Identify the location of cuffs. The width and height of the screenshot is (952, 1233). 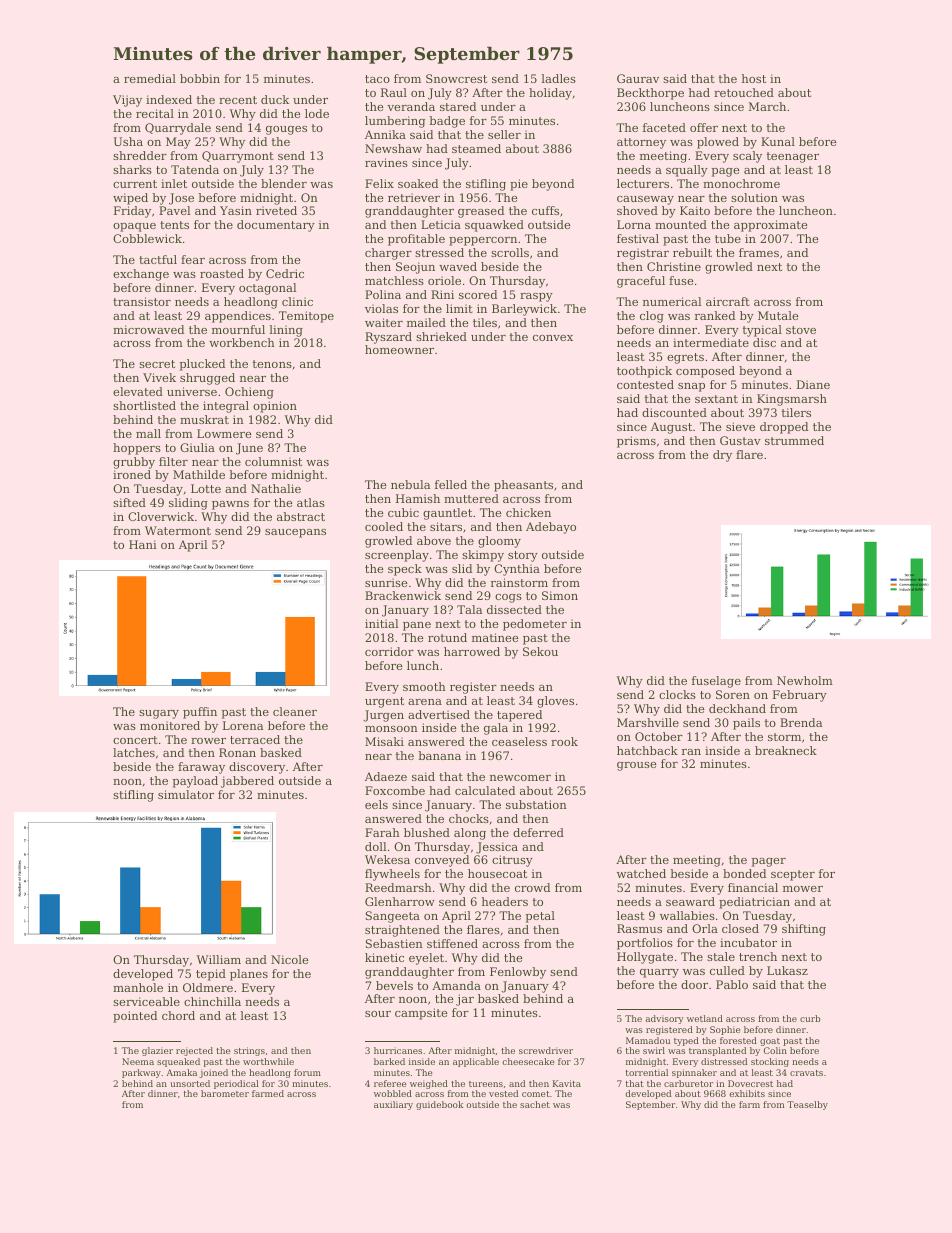
(545, 210).
